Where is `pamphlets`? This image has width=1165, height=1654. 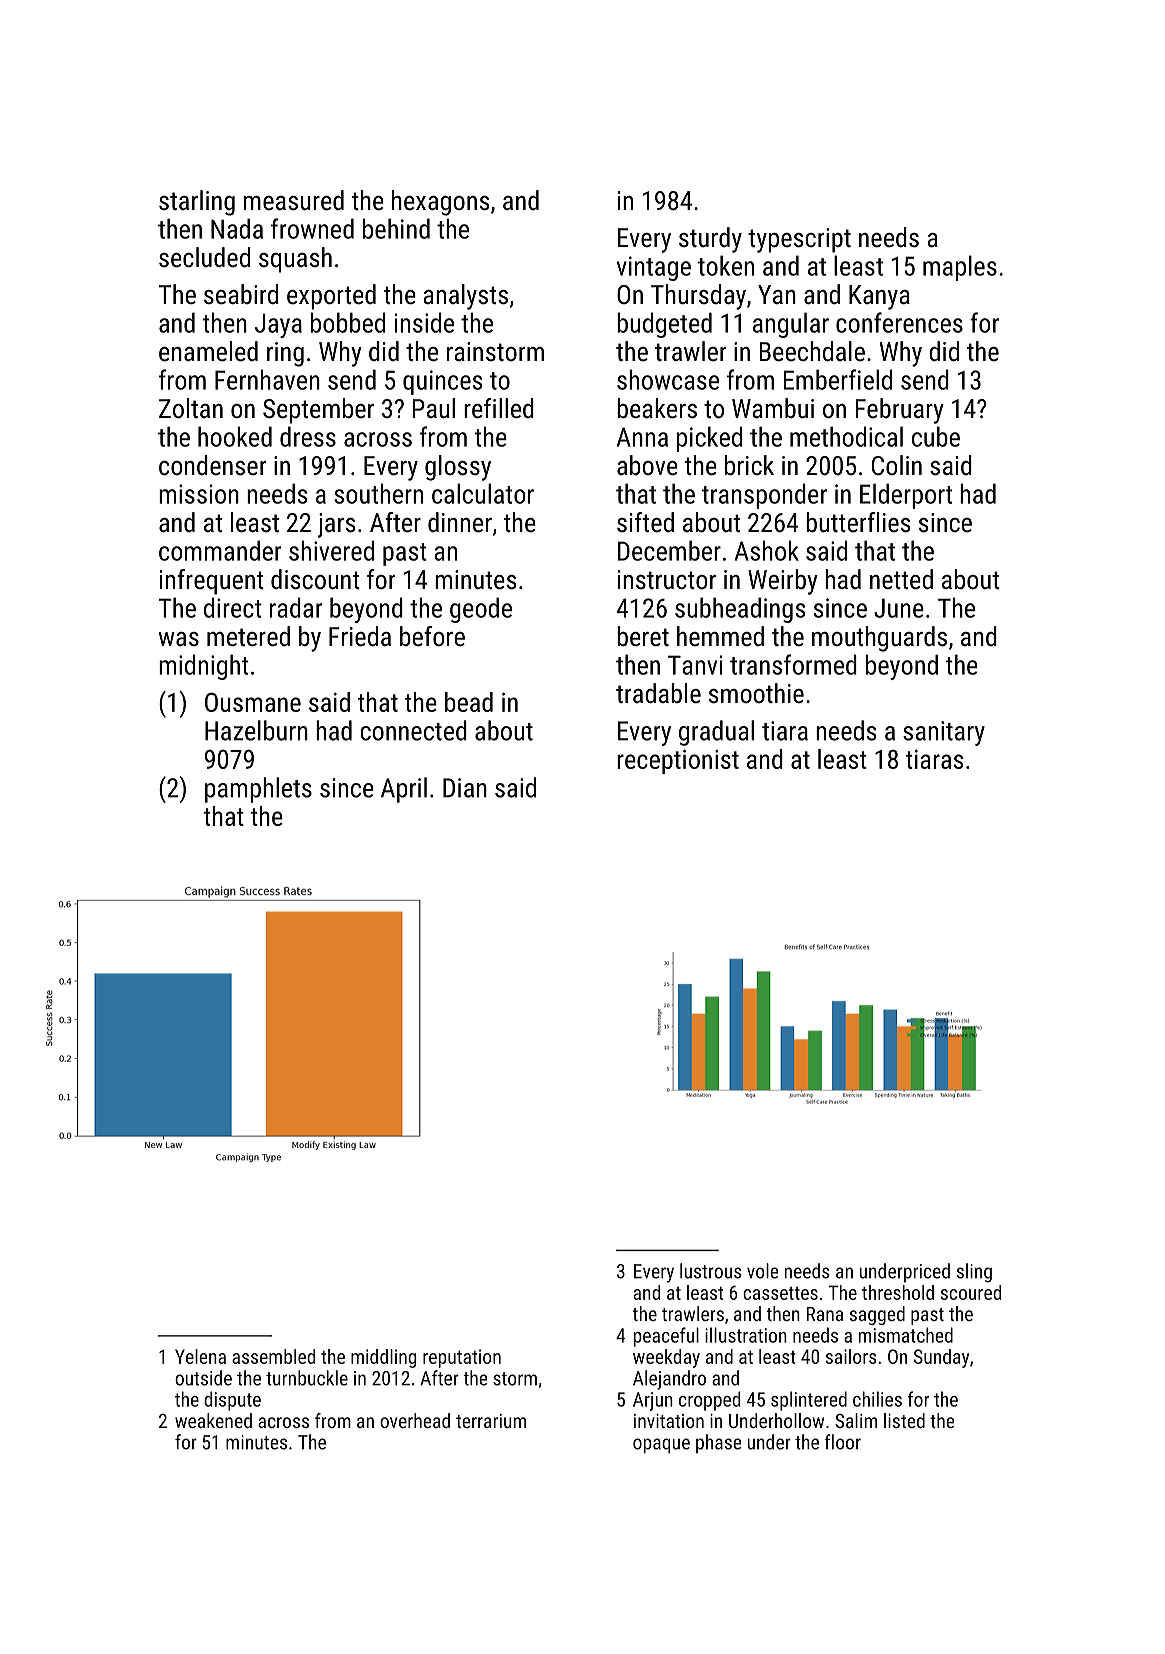 pamphlets is located at coordinates (258, 790).
